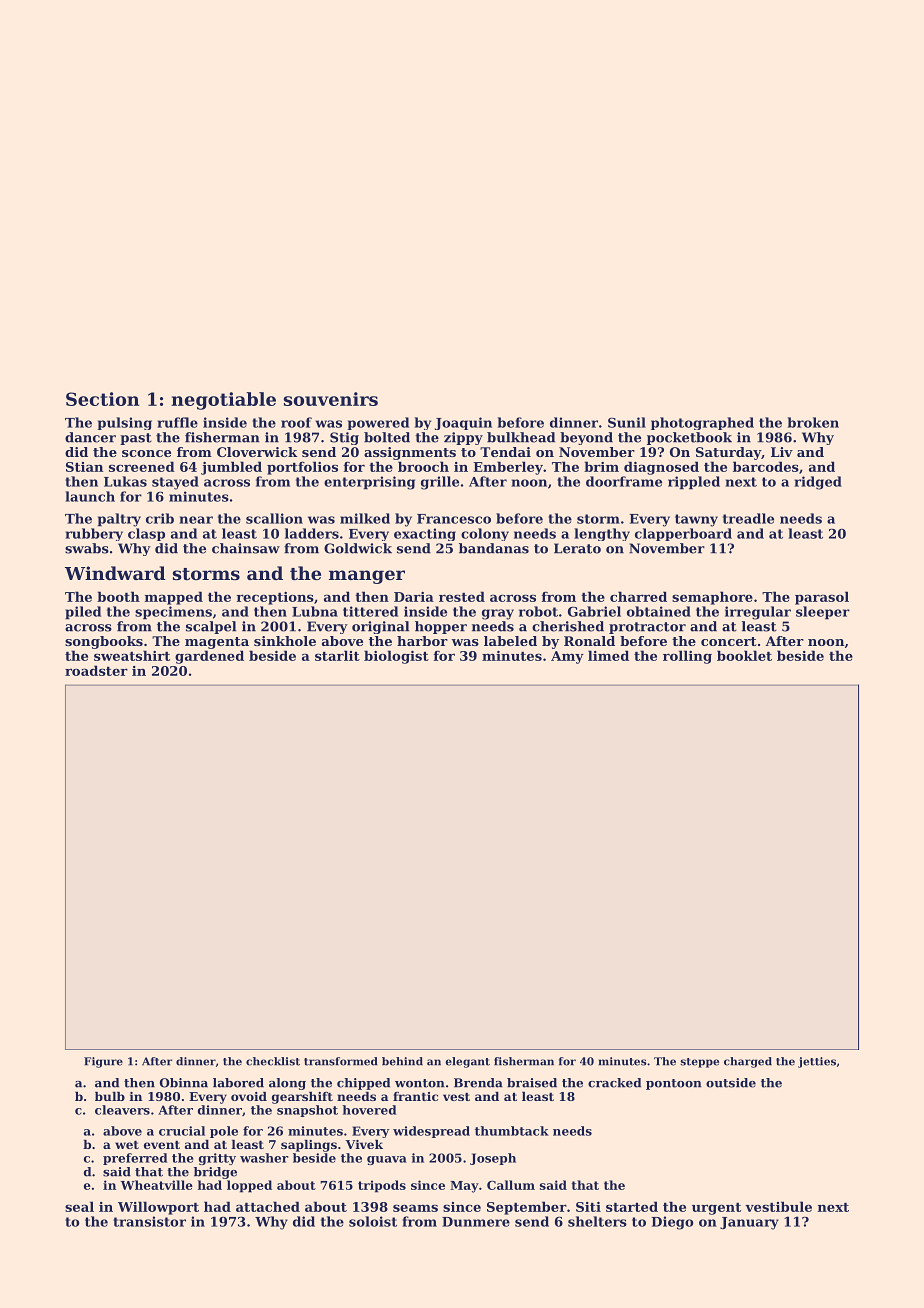 The width and height of the screenshot is (924, 1308). Describe the element at coordinates (467, 1062) in the screenshot. I see `elegant` at that location.
